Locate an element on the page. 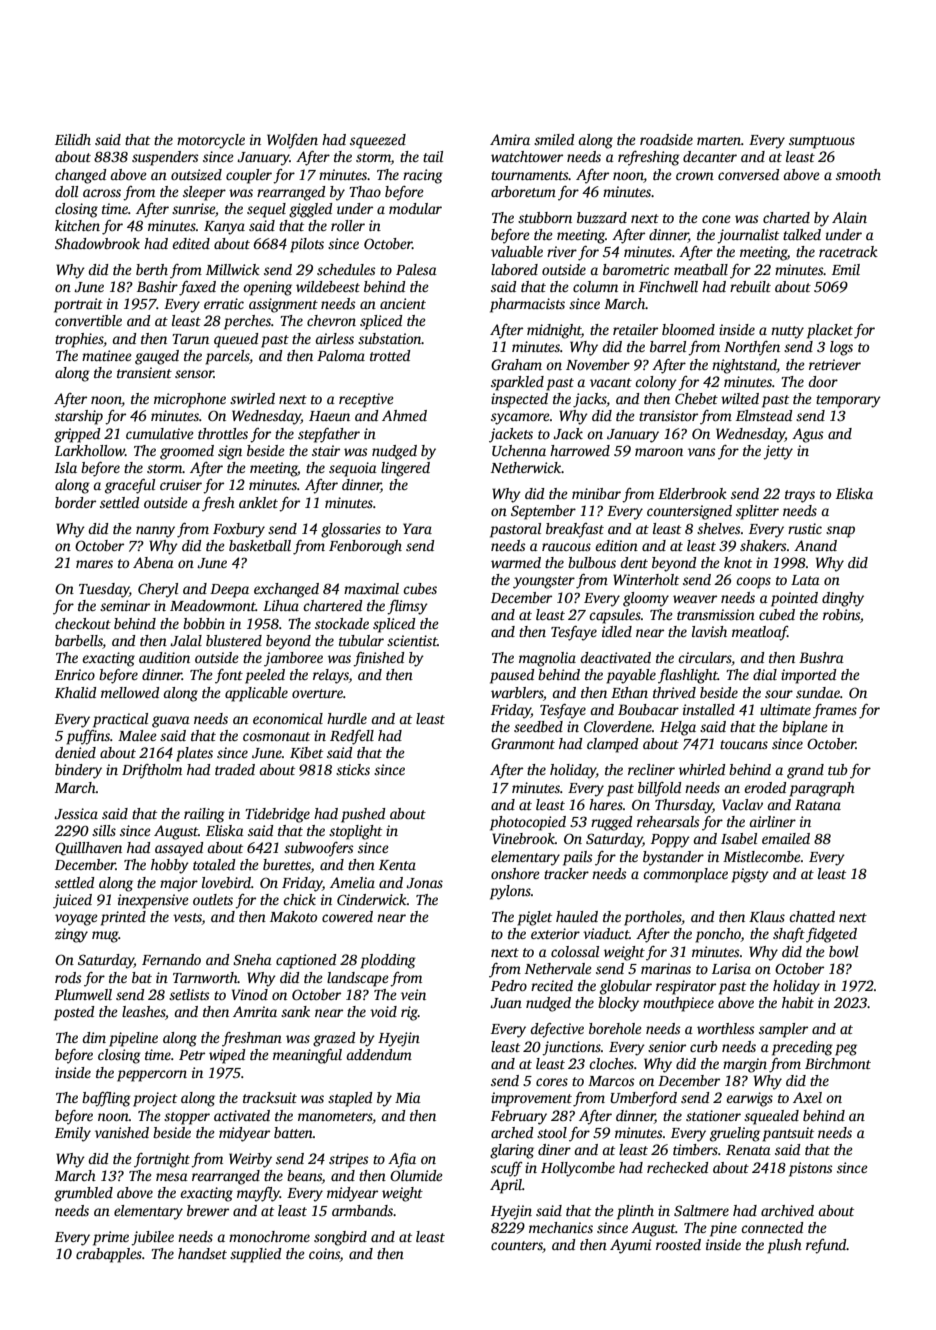  captioned is located at coordinates (306, 961).
